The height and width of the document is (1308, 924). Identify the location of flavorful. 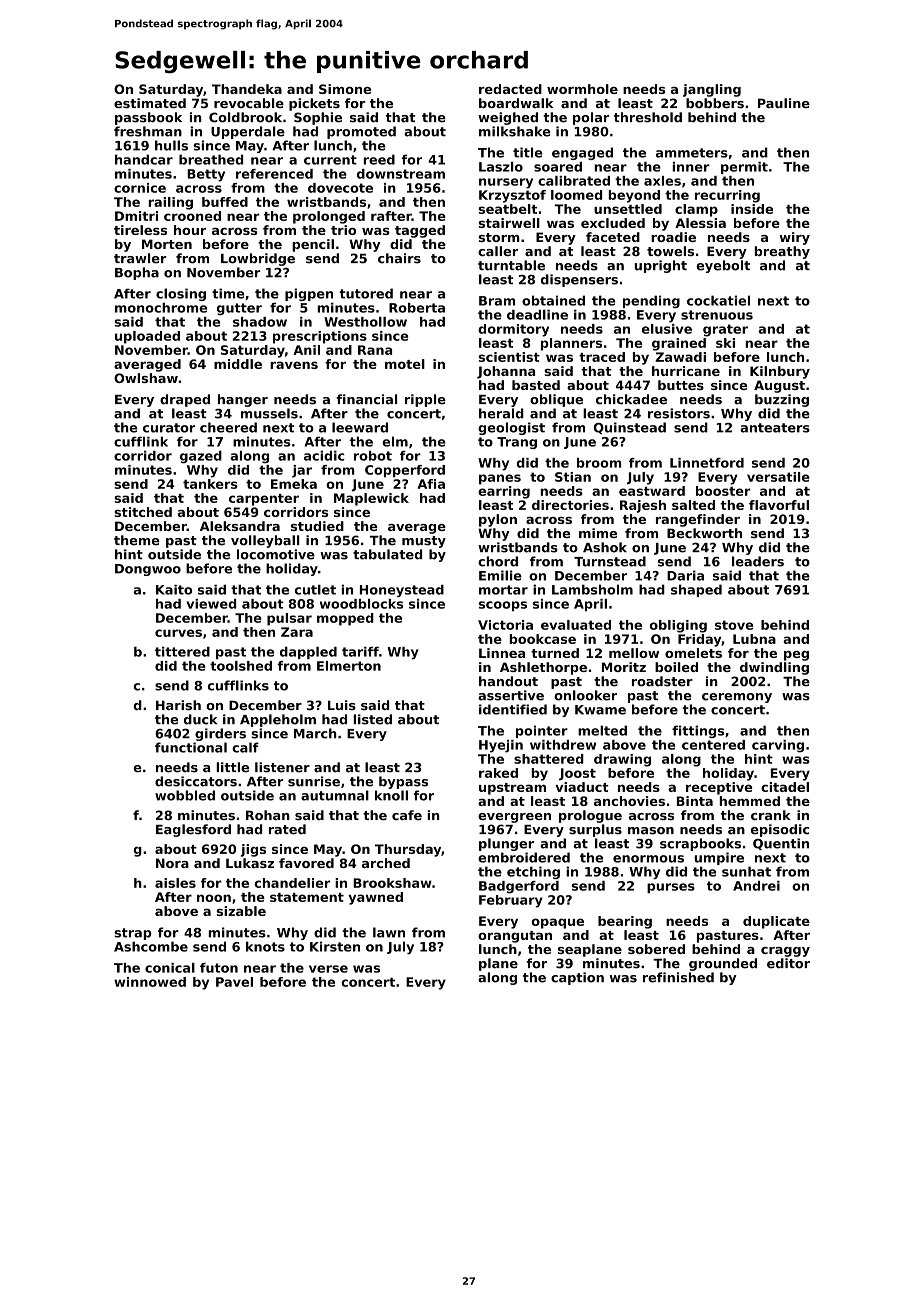
(779, 505).
